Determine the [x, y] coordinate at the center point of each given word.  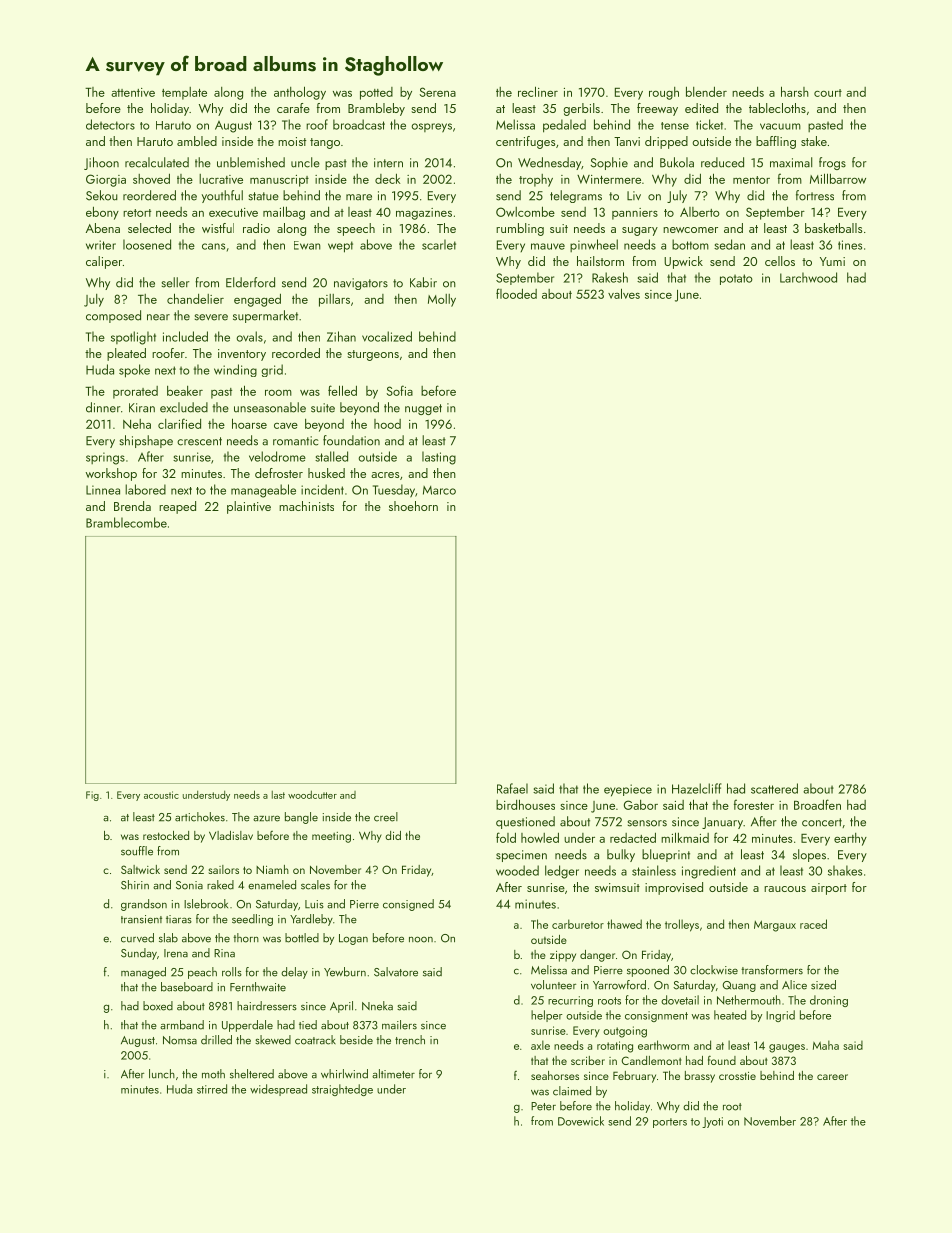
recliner [538, 91]
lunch [162, 1074]
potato [736, 279]
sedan [729, 244]
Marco [439, 490]
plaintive [249, 507]
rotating [615, 1047]
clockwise [714, 970]
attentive [133, 92]
